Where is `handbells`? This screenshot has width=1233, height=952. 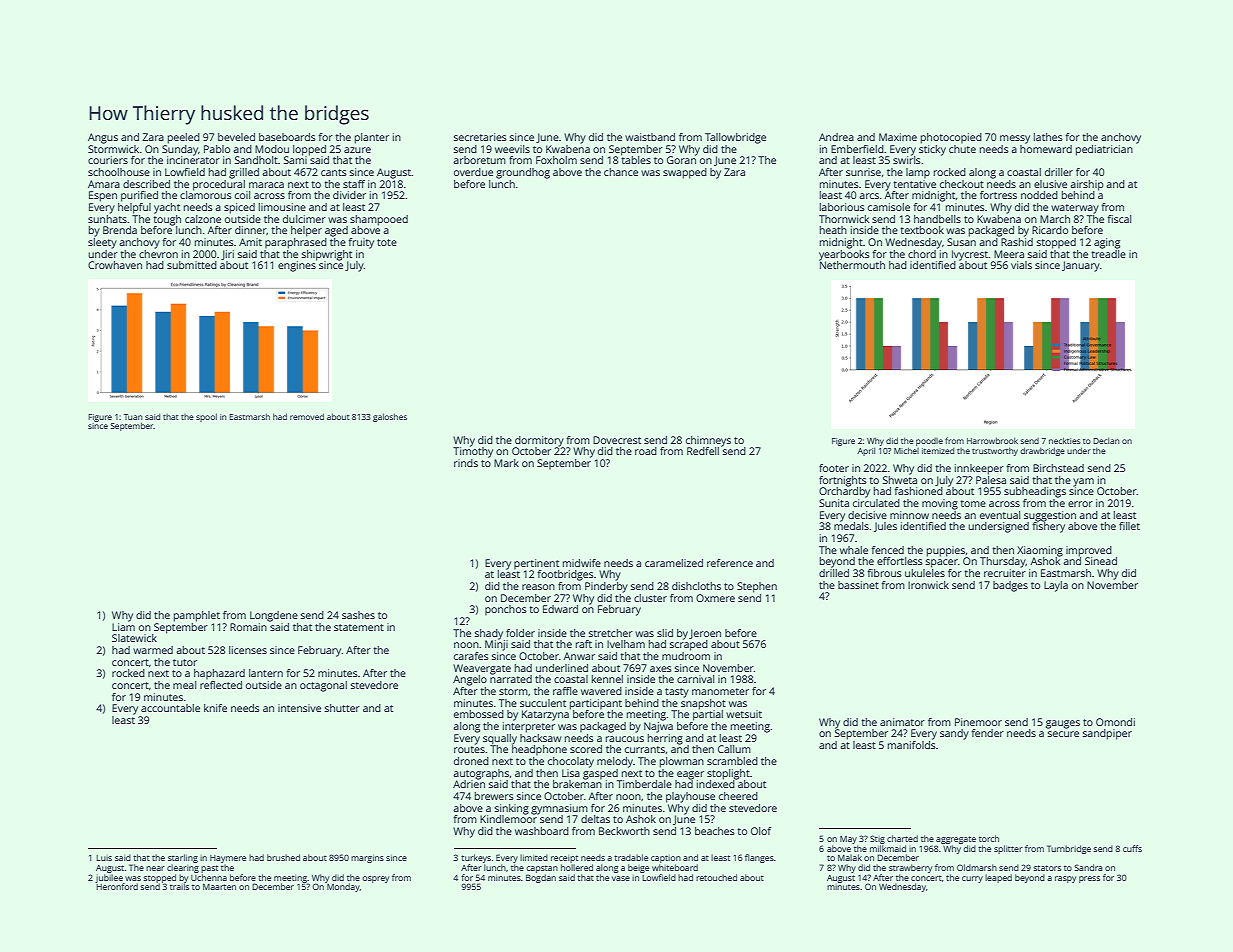
handbells is located at coordinates (937, 219).
